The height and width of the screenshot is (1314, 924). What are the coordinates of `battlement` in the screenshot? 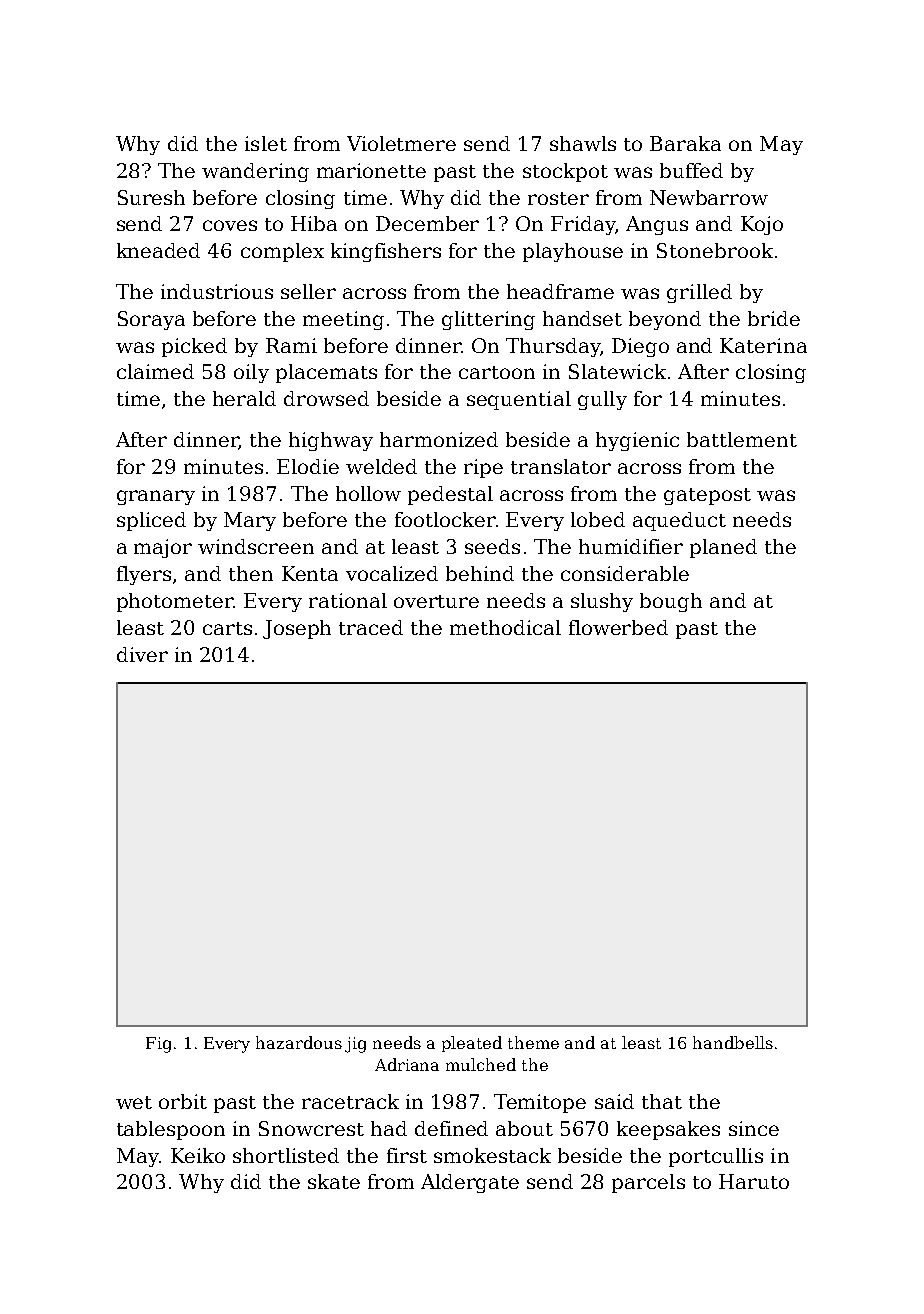 It's located at (742, 439).
